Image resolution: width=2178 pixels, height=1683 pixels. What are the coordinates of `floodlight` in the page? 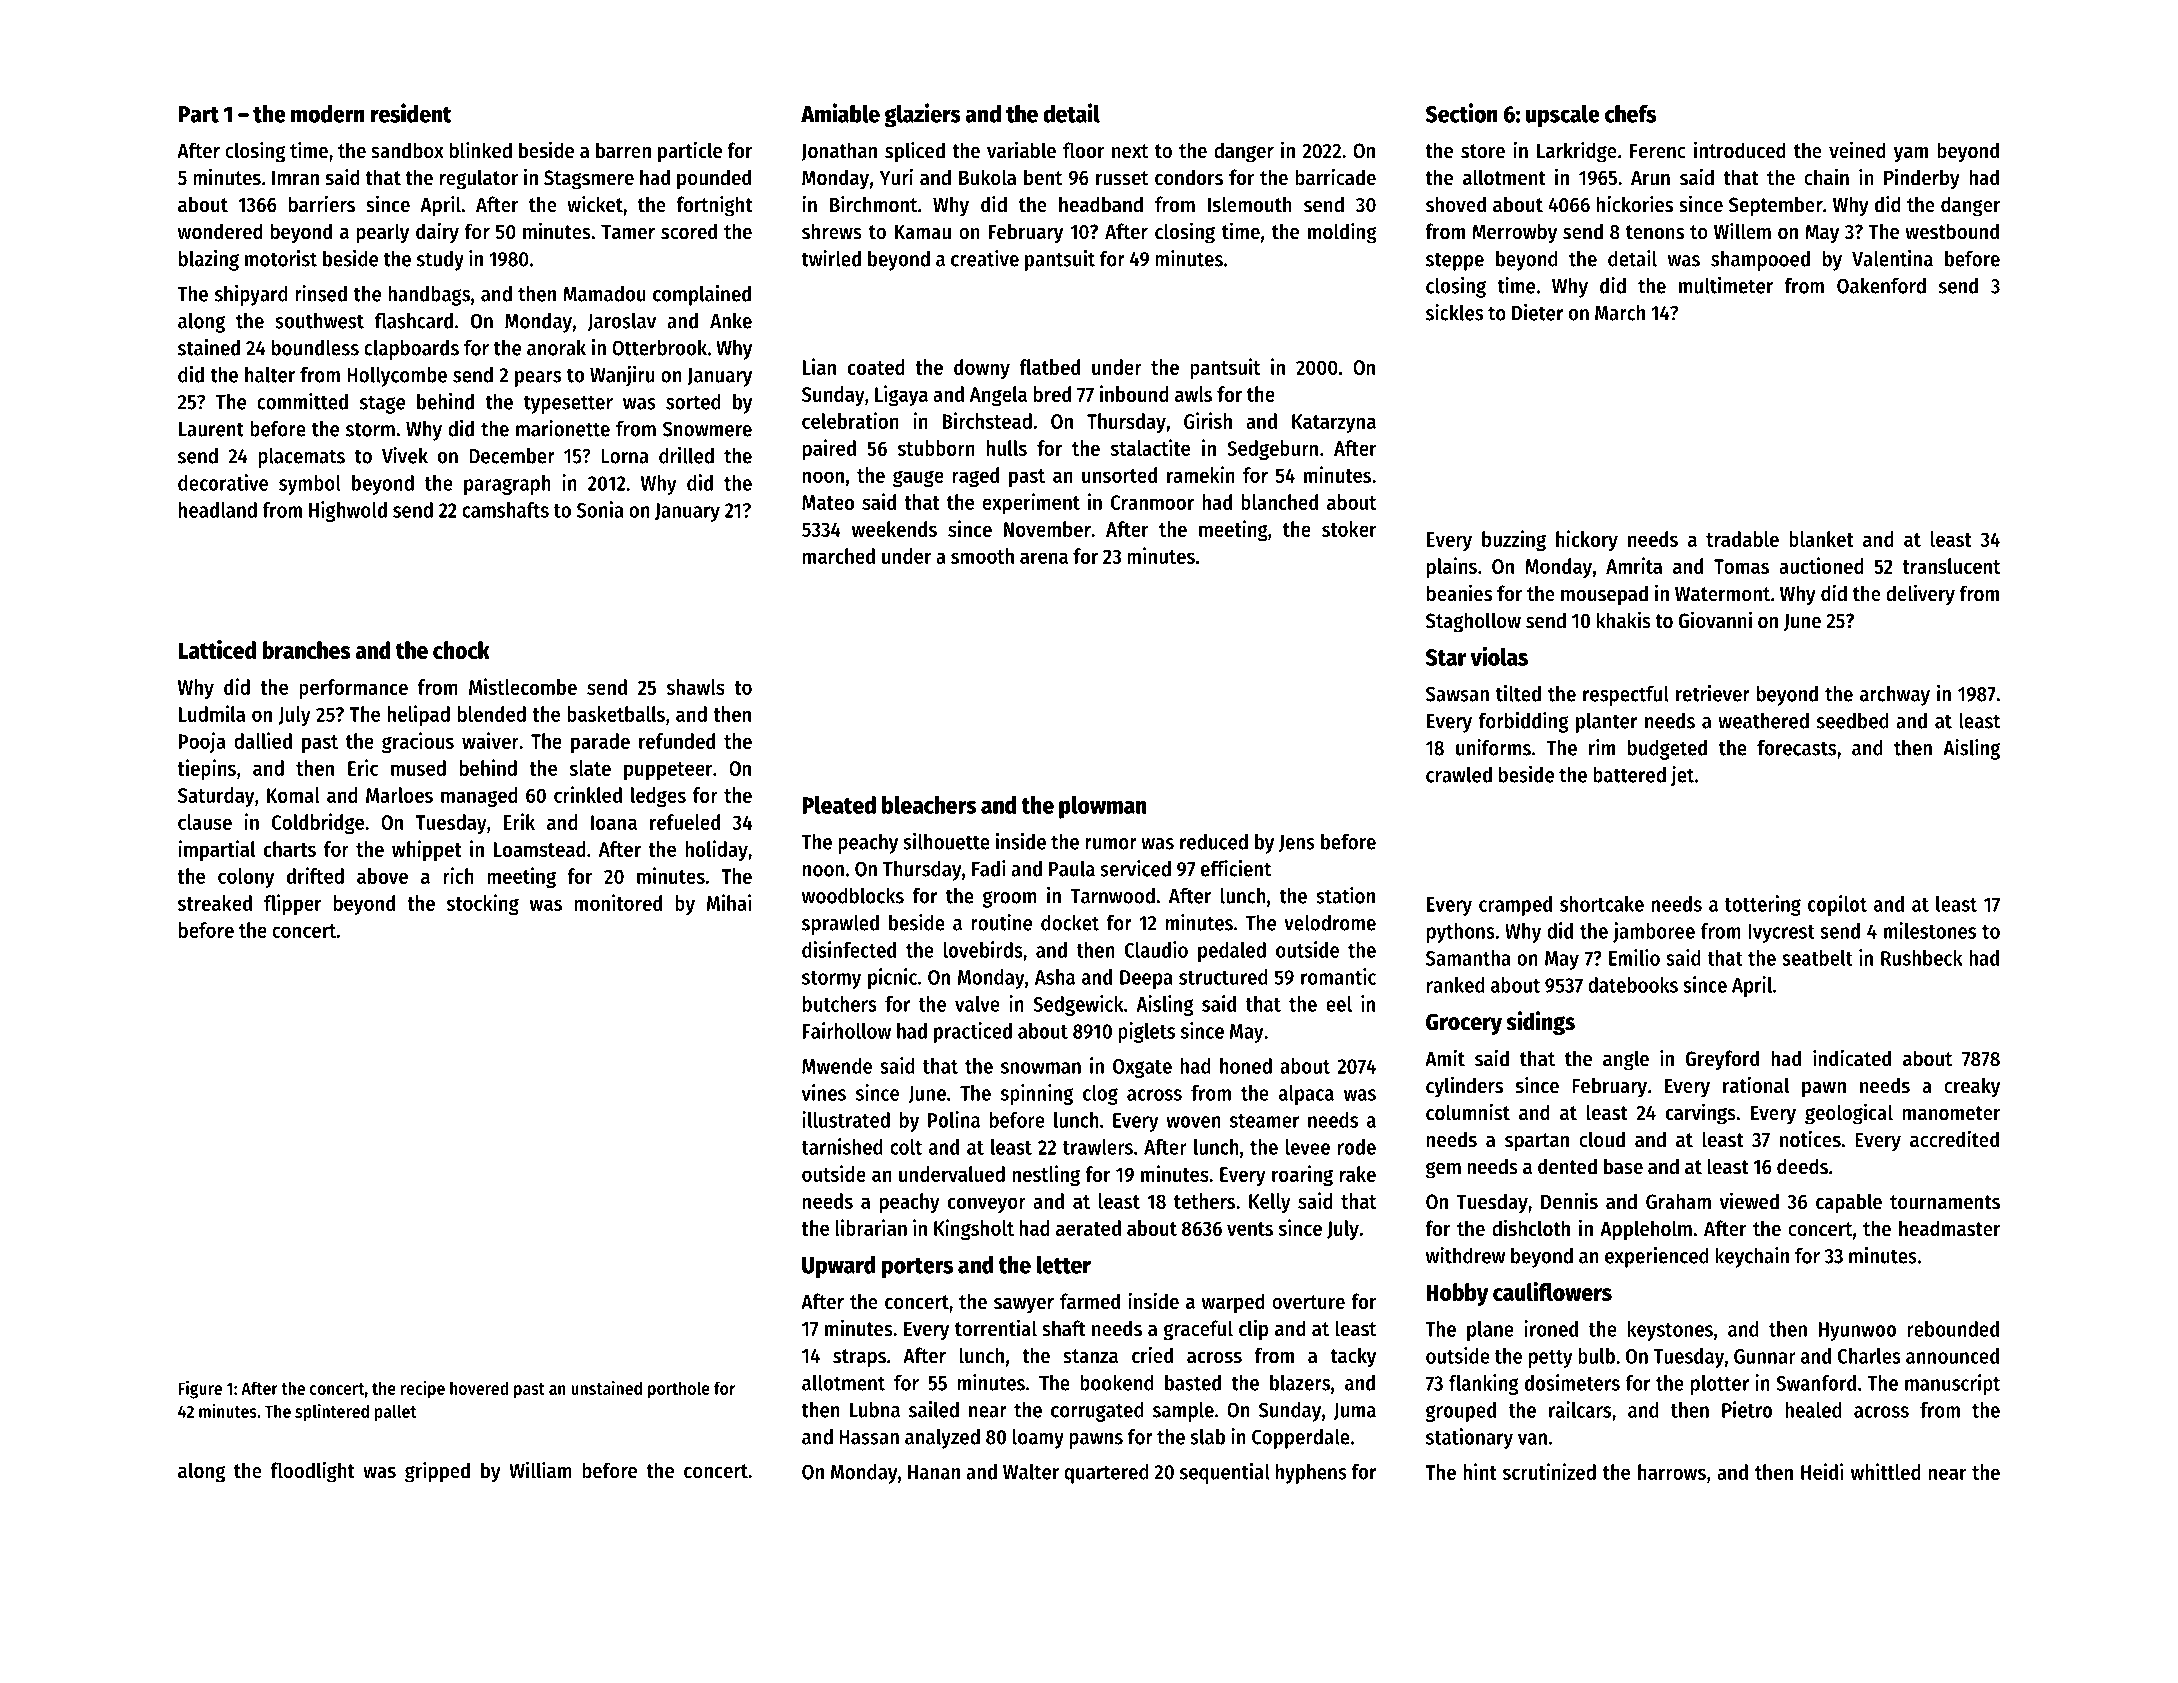 It's located at (313, 1472).
